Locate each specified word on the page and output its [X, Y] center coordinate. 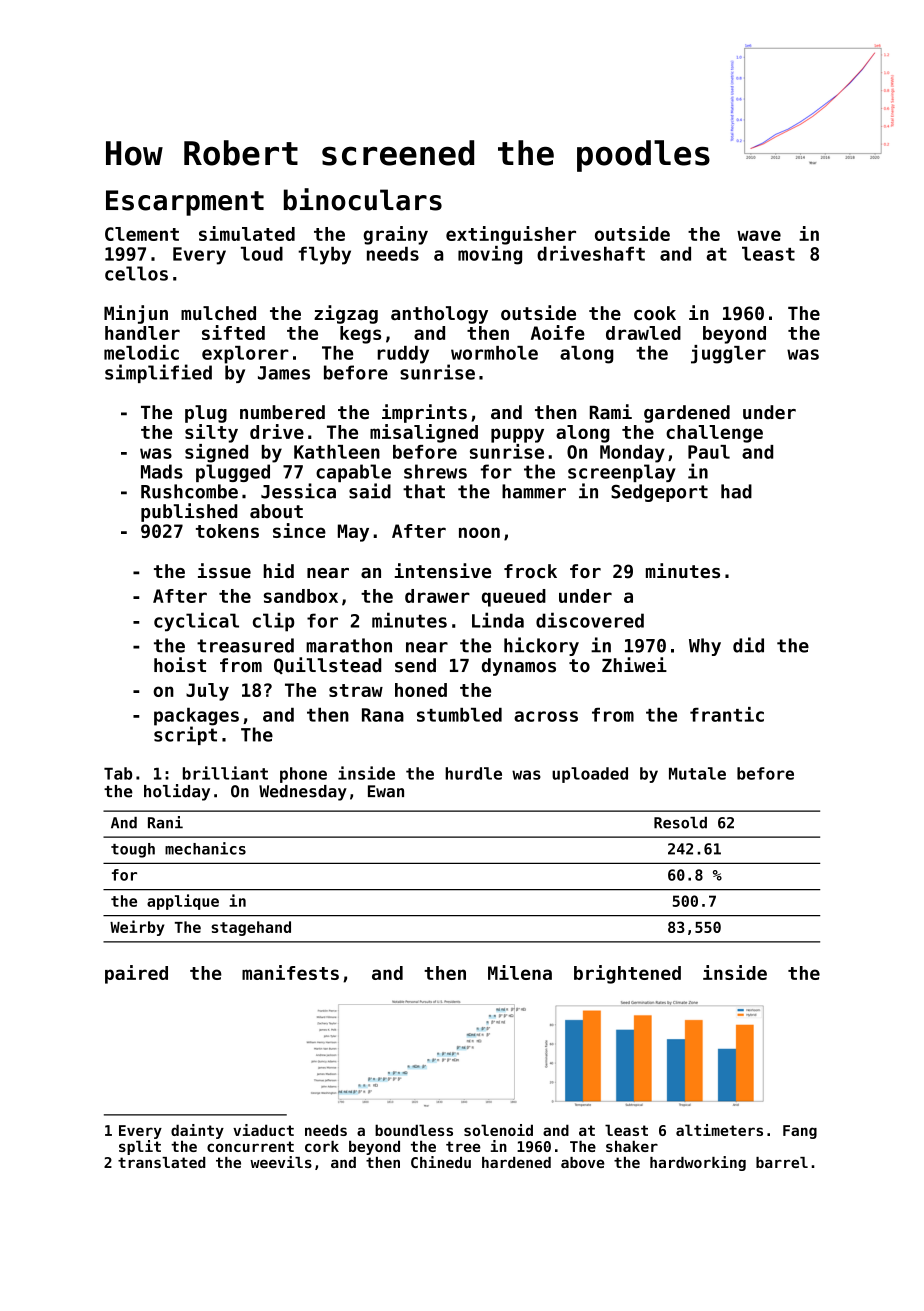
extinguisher [511, 235]
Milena [520, 972]
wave [759, 235]
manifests [290, 972]
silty [211, 433]
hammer [534, 491]
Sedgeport [659, 493]
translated [161, 1162]
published [189, 512]
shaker [632, 1146]
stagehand [251, 928]
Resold [680, 823]
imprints [424, 413]
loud [262, 254]
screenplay [622, 473]
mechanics [205, 848]
